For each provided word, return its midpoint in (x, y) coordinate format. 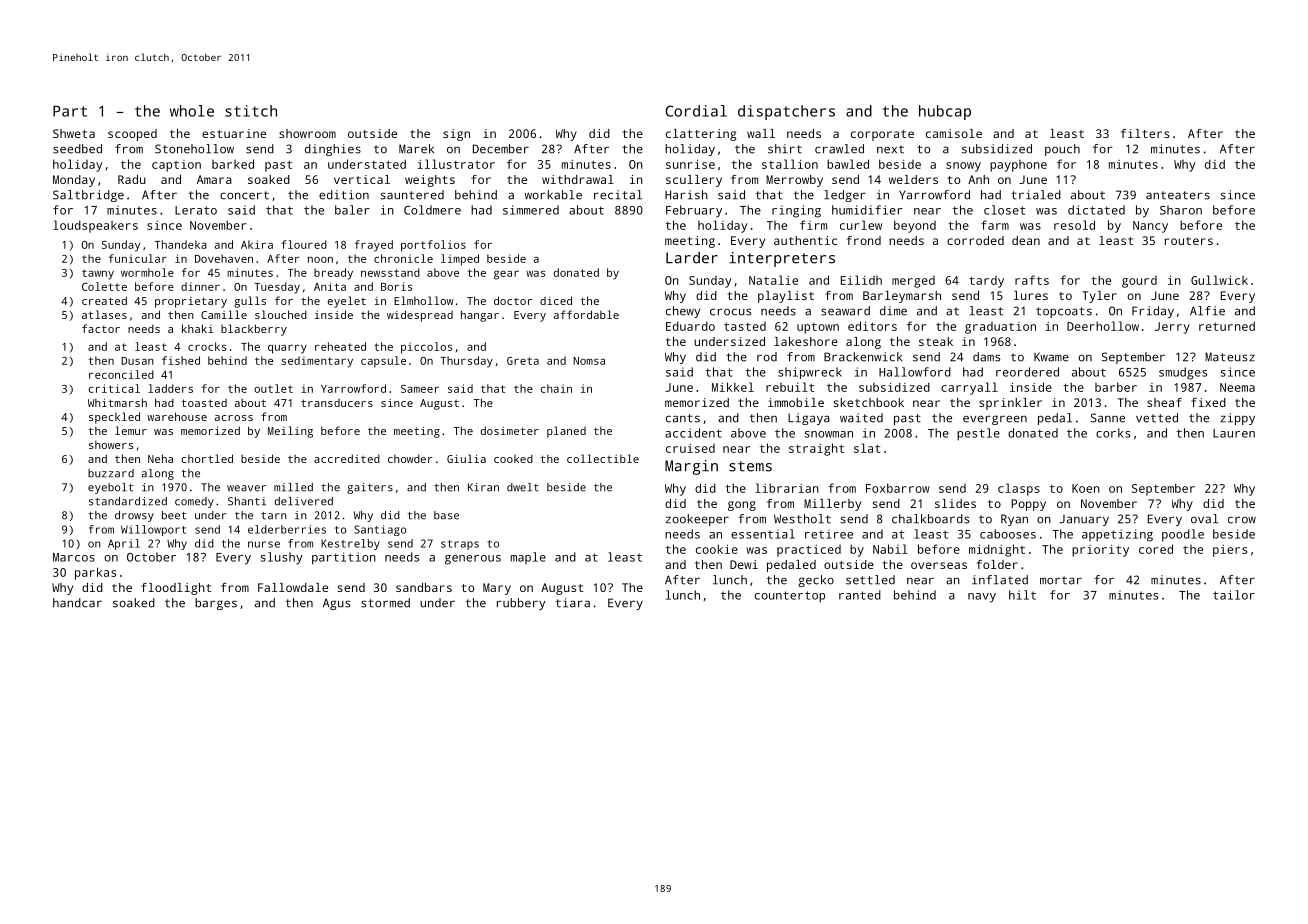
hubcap (945, 112)
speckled (114, 418)
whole (192, 111)
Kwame (1051, 357)
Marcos (74, 557)
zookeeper (697, 520)
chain (556, 388)
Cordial (696, 111)
